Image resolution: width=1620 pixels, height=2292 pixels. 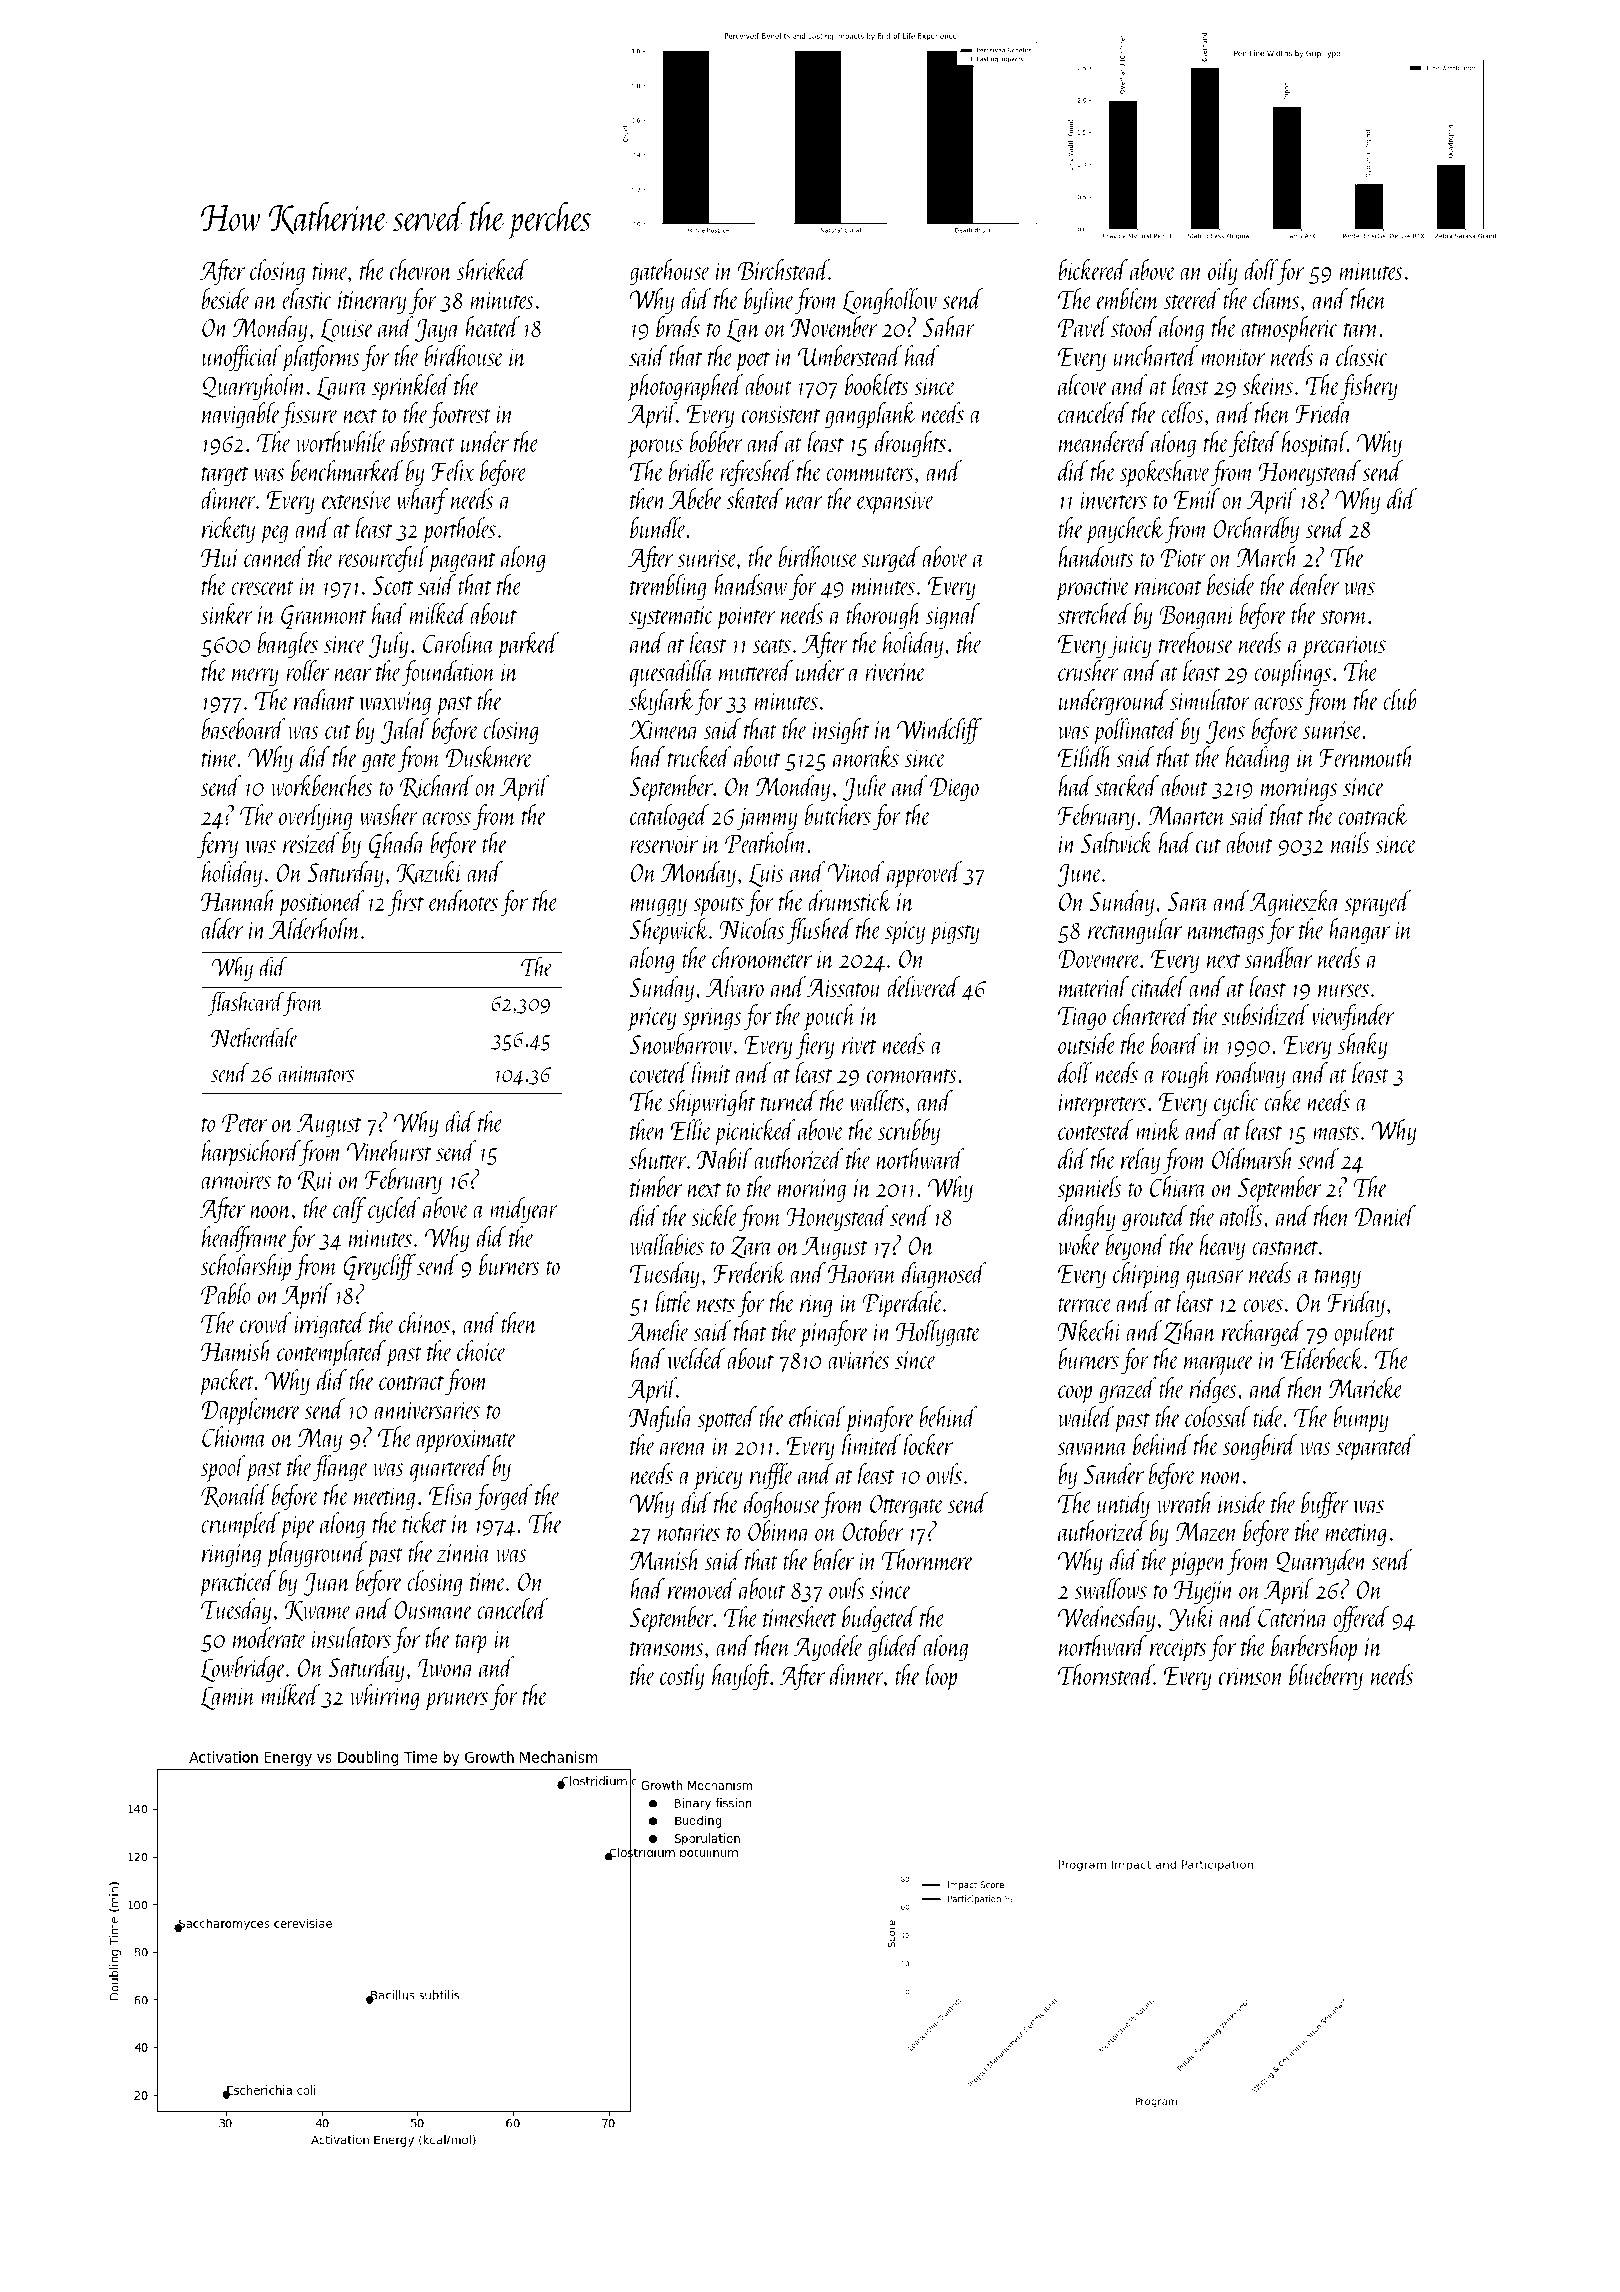 What do you see at coordinates (1128, 298) in the screenshot?
I see `emblem` at bounding box center [1128, 298].
